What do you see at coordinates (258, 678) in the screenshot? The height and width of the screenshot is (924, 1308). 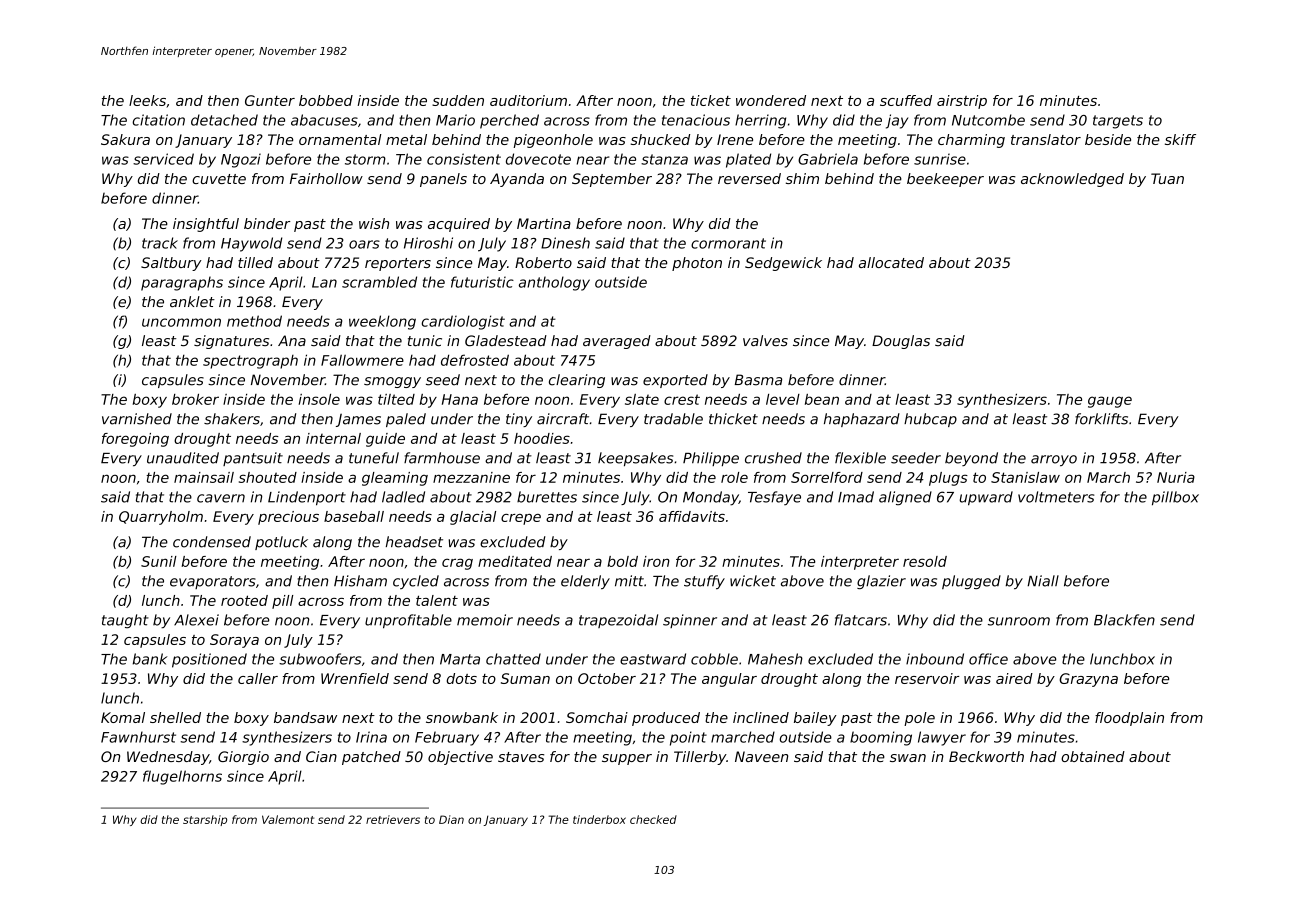 I see `caller` at bounding box center [258, 678].
